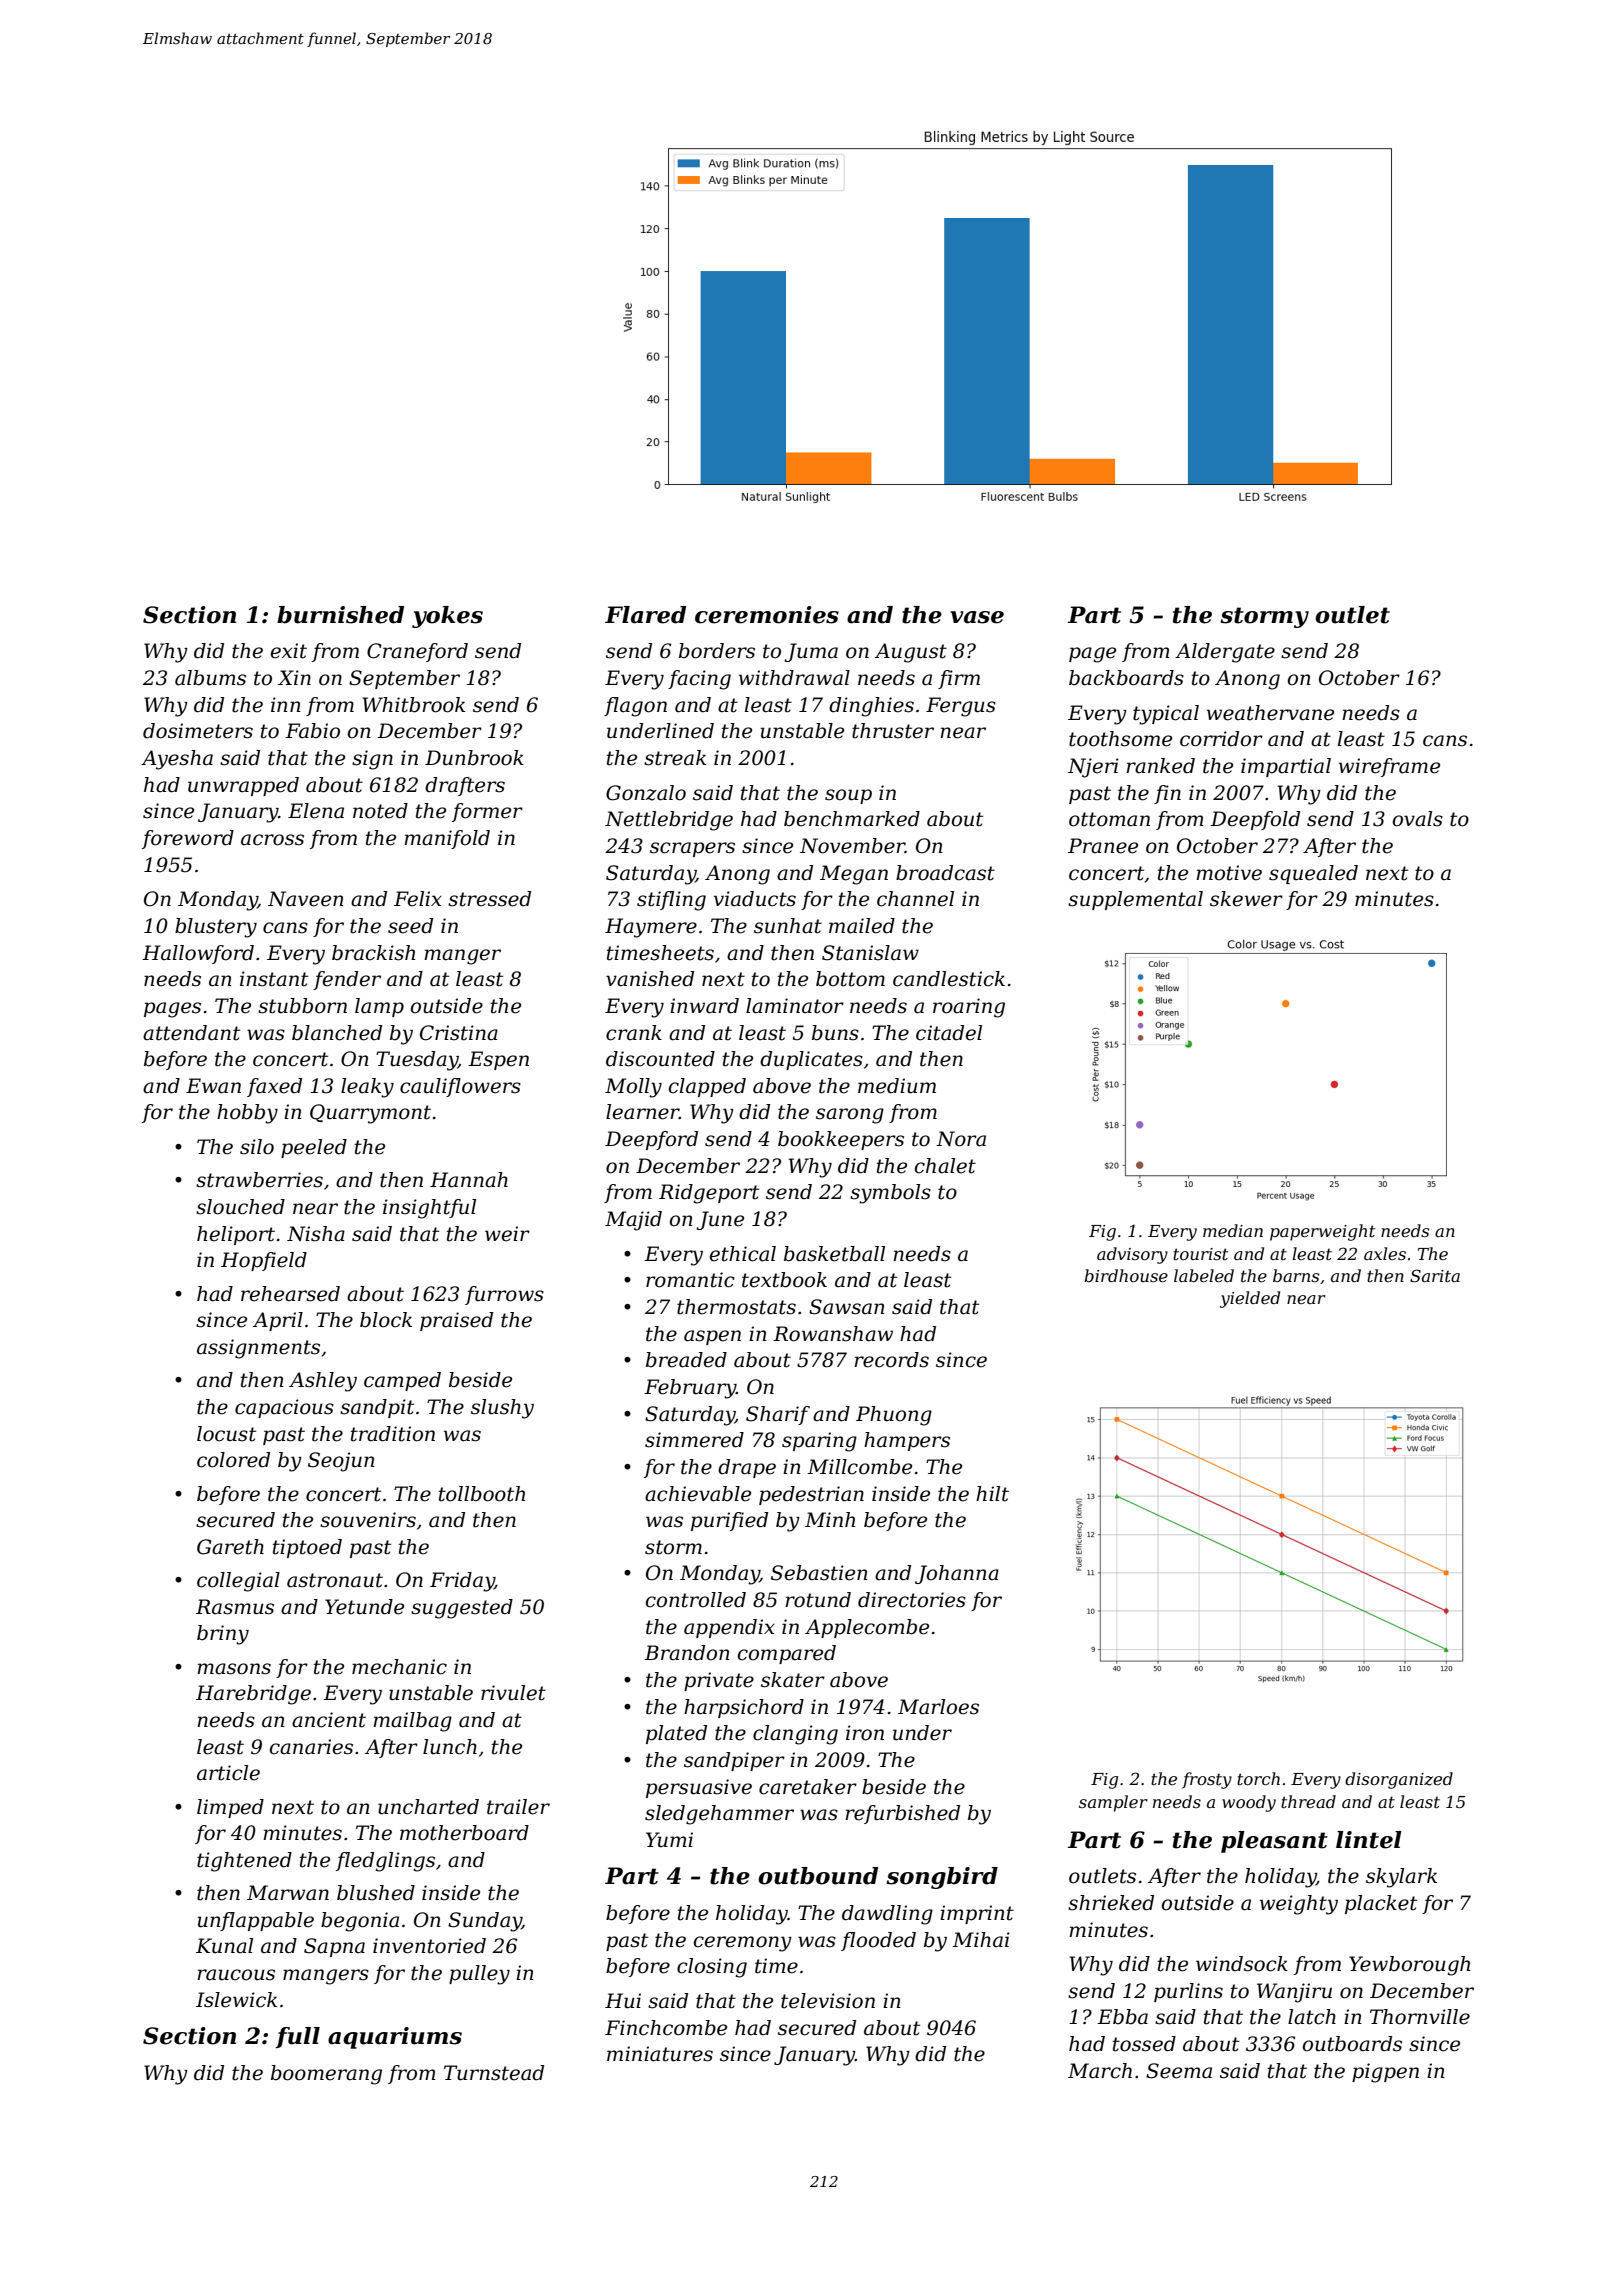  I want to click on placket, so click(1381, 1904).
